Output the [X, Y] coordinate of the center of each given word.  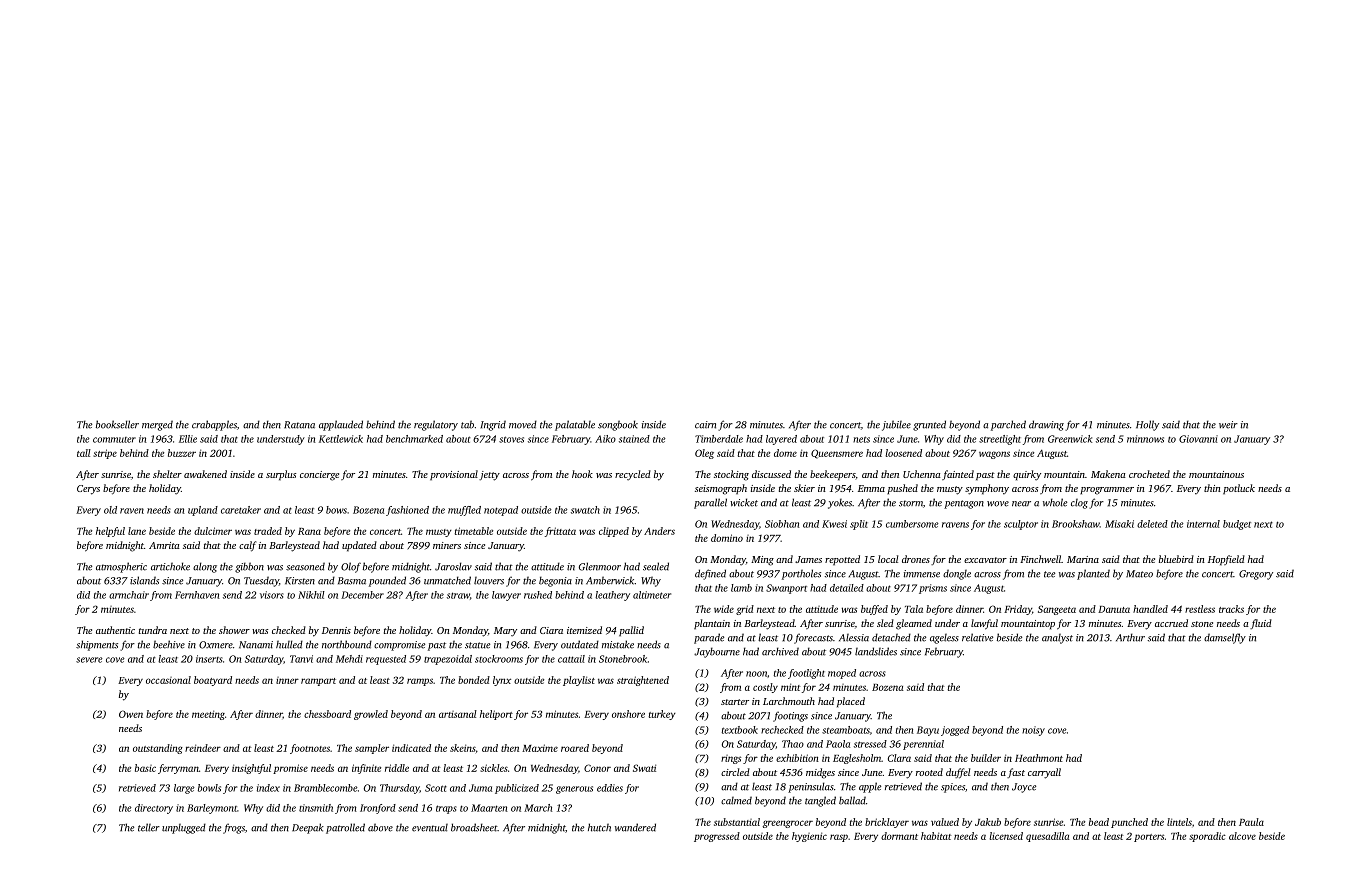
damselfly [1225, 638]
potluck [1239, 489]
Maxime [540, 748]
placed [851, 702]
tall [84, 453]
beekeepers [832, 475]
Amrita [164, 545]
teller [149, 827]
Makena [1108, 474]
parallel [710, 503]
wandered [635, 827]
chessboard [327, 714]
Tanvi [301, 659]
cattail [571, 659]
